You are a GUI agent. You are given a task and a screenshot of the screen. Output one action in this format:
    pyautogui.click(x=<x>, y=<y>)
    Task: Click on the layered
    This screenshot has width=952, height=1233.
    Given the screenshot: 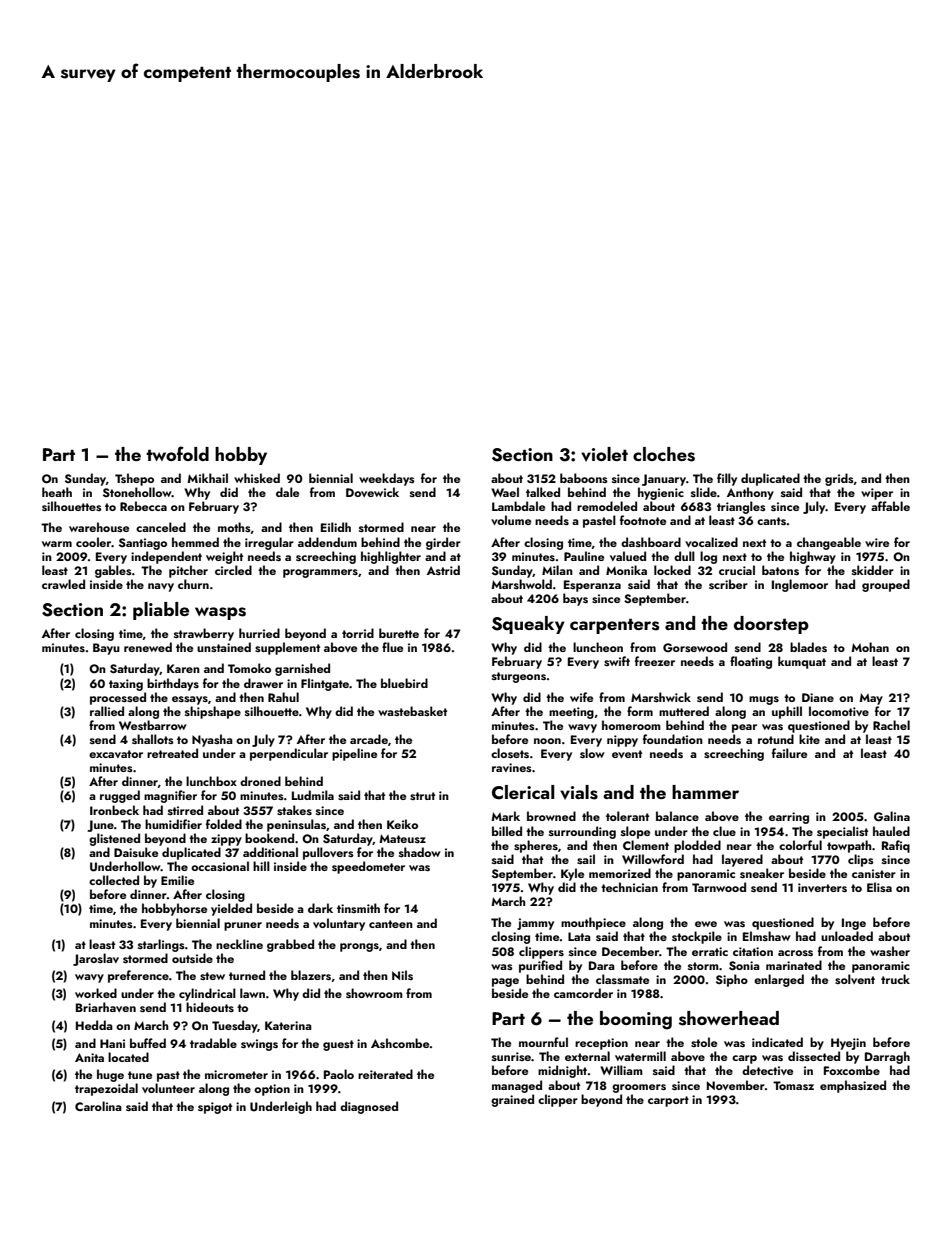 What is the action you would take?
    pyautogui.click(x=742, y=860)
